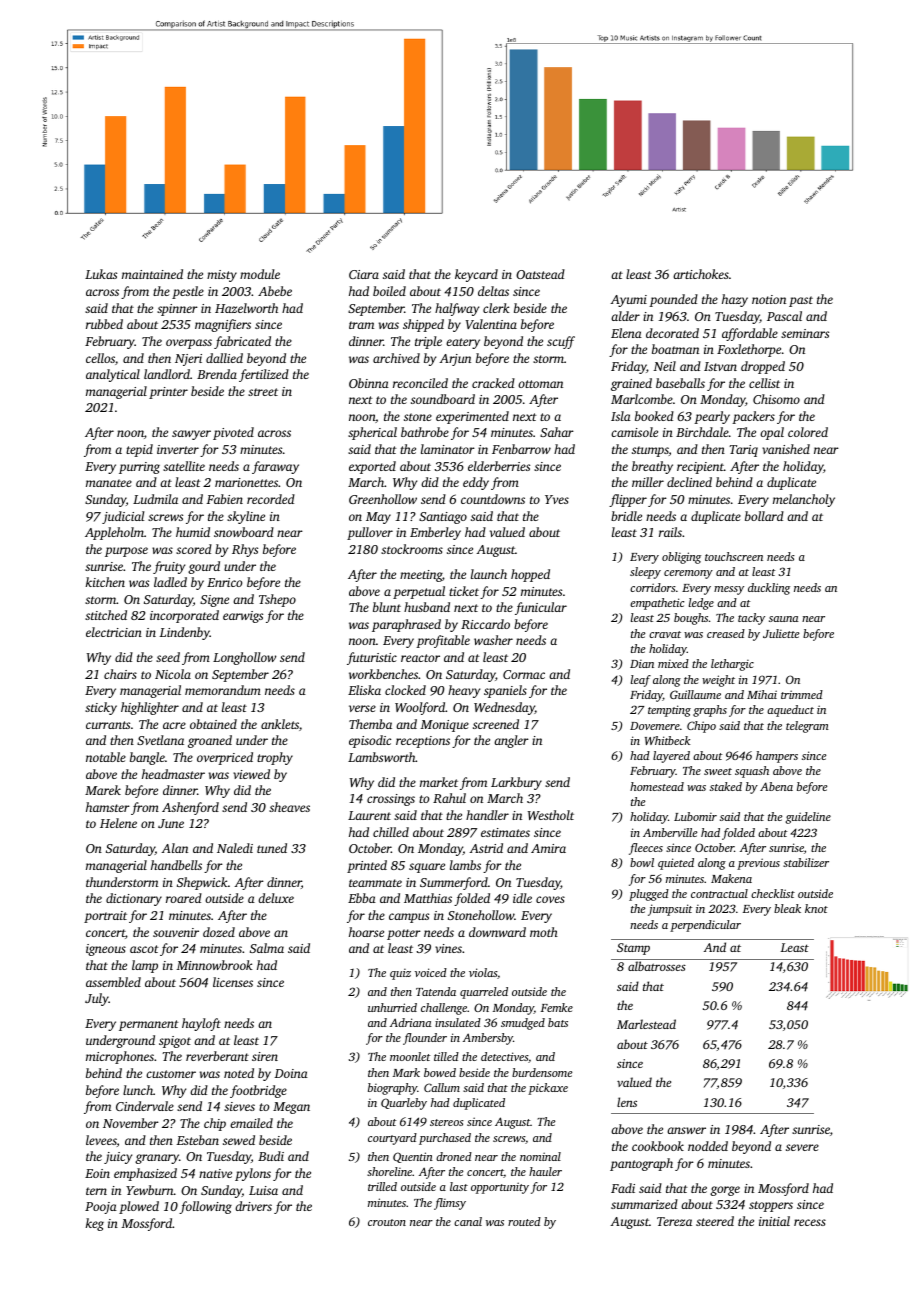  I want to click on keg, so click(95, 1224).
